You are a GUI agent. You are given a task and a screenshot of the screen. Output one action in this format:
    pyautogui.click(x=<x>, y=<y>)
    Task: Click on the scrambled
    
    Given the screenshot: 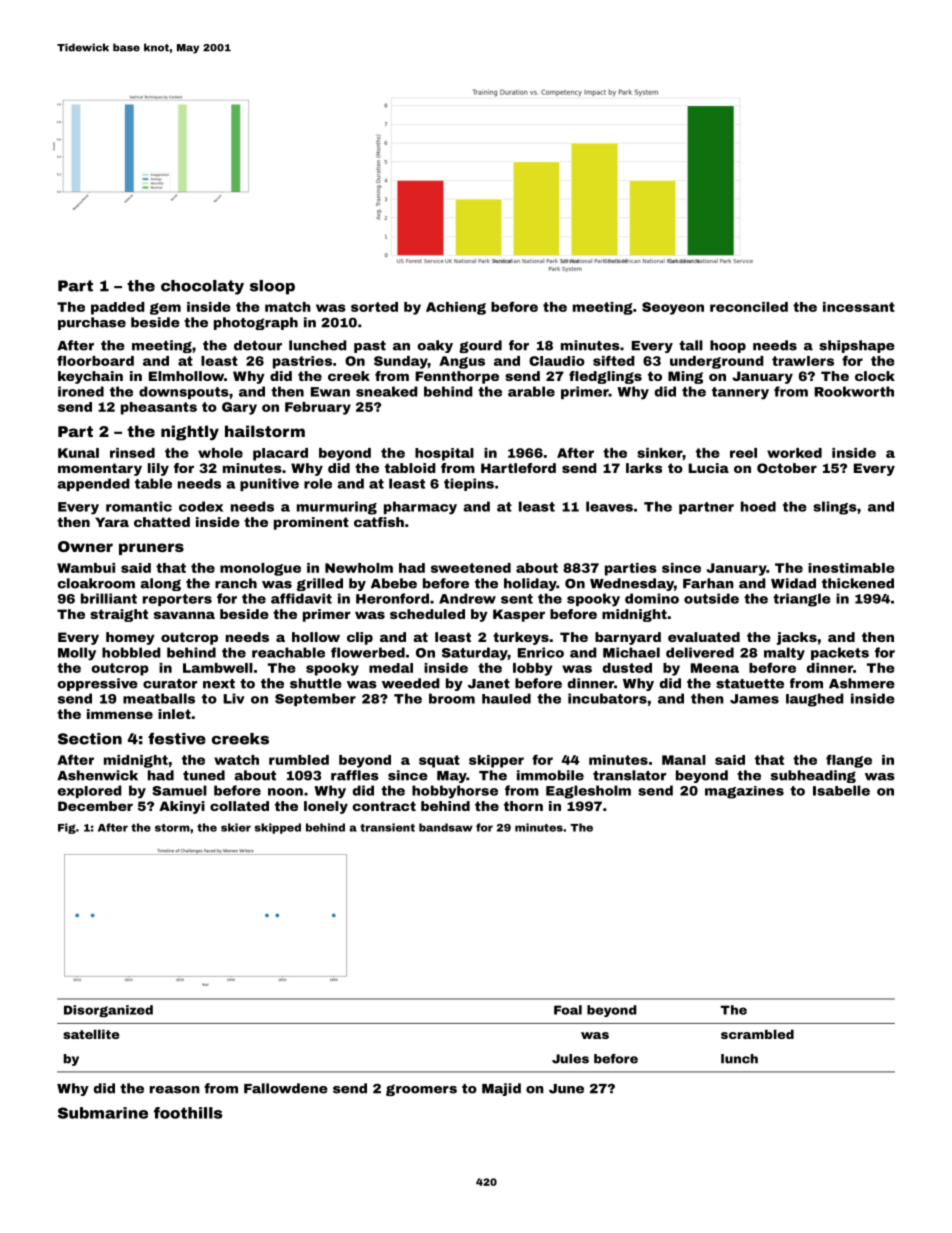 What is the action you would take?
    pyautogui.click(x=757, y=1034)
